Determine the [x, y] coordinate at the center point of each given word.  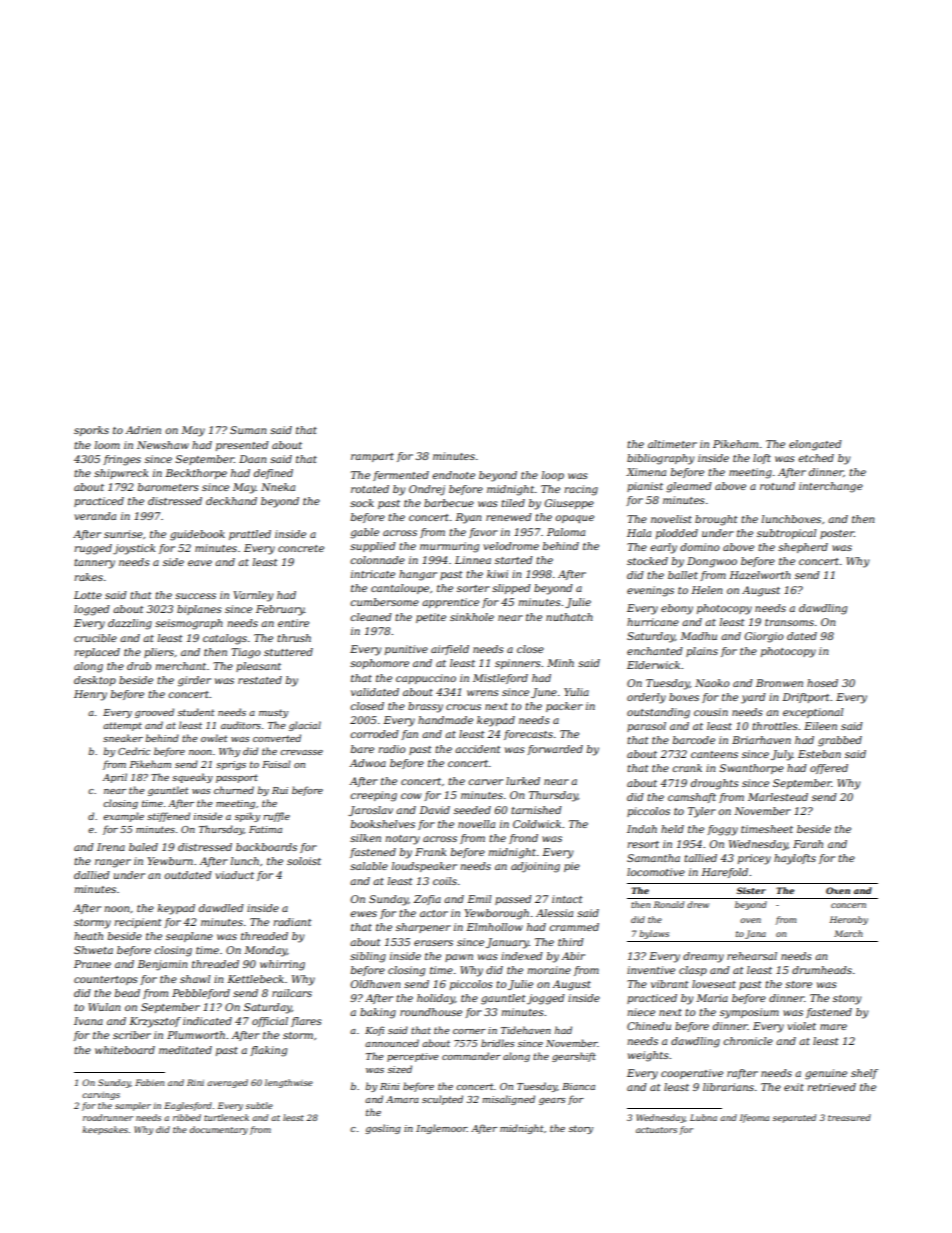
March [848, 933]
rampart [372, 457]
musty [273, 713]
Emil [479, 899]
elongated [815, 445]
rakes [88, 577]
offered [829, 769]
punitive [406, 650]
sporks [91, 431]
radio [392, 749]
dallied [92, 875]
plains [702, 652]
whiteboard [125, 1050]
